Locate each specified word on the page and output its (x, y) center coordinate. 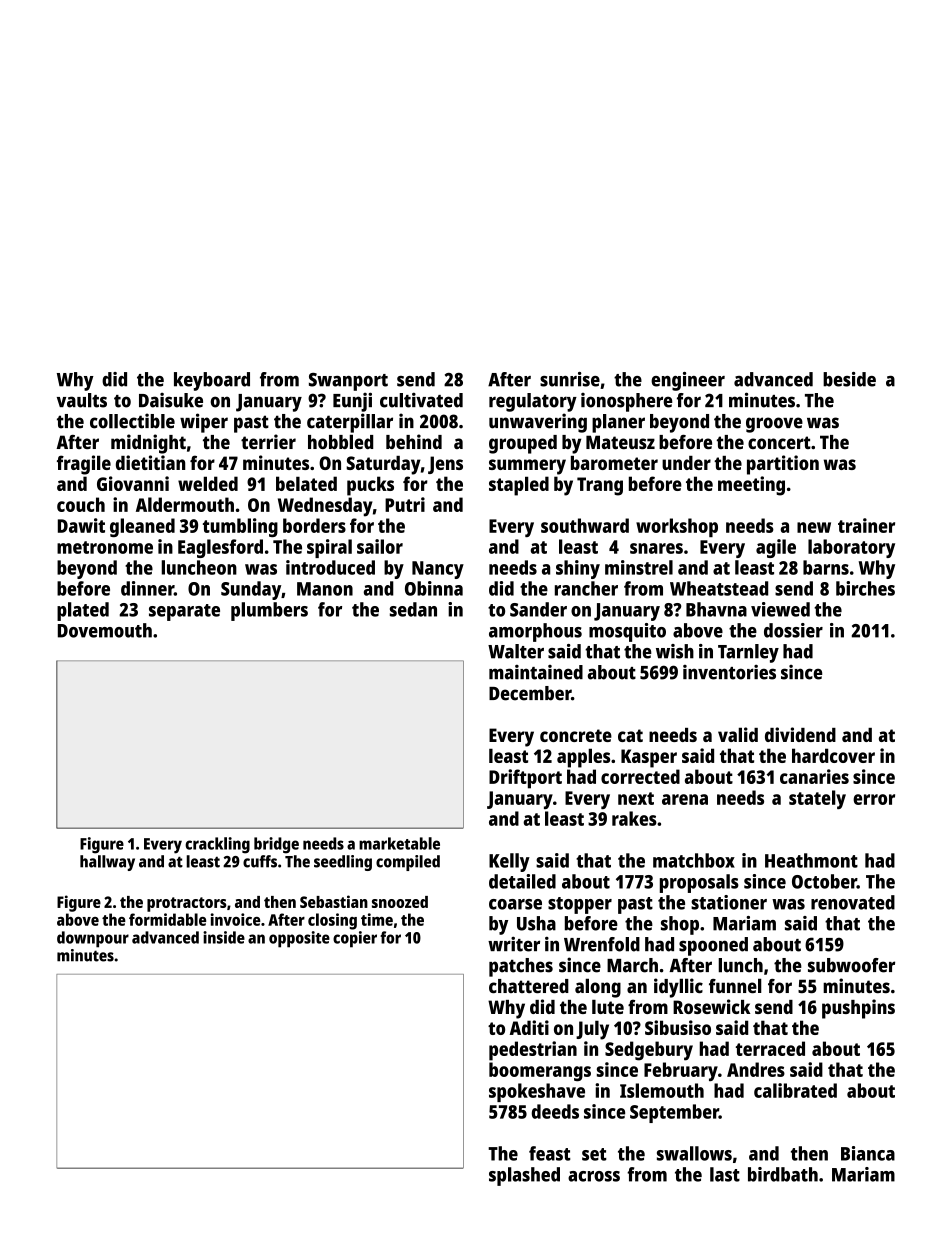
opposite (299, 939)
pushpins (858, 1009)
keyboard (212, 381)
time (377, 919)
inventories (729, 672)
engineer (688, 381)
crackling (217, 845)
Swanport (348, 382)
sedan (413, 609)
